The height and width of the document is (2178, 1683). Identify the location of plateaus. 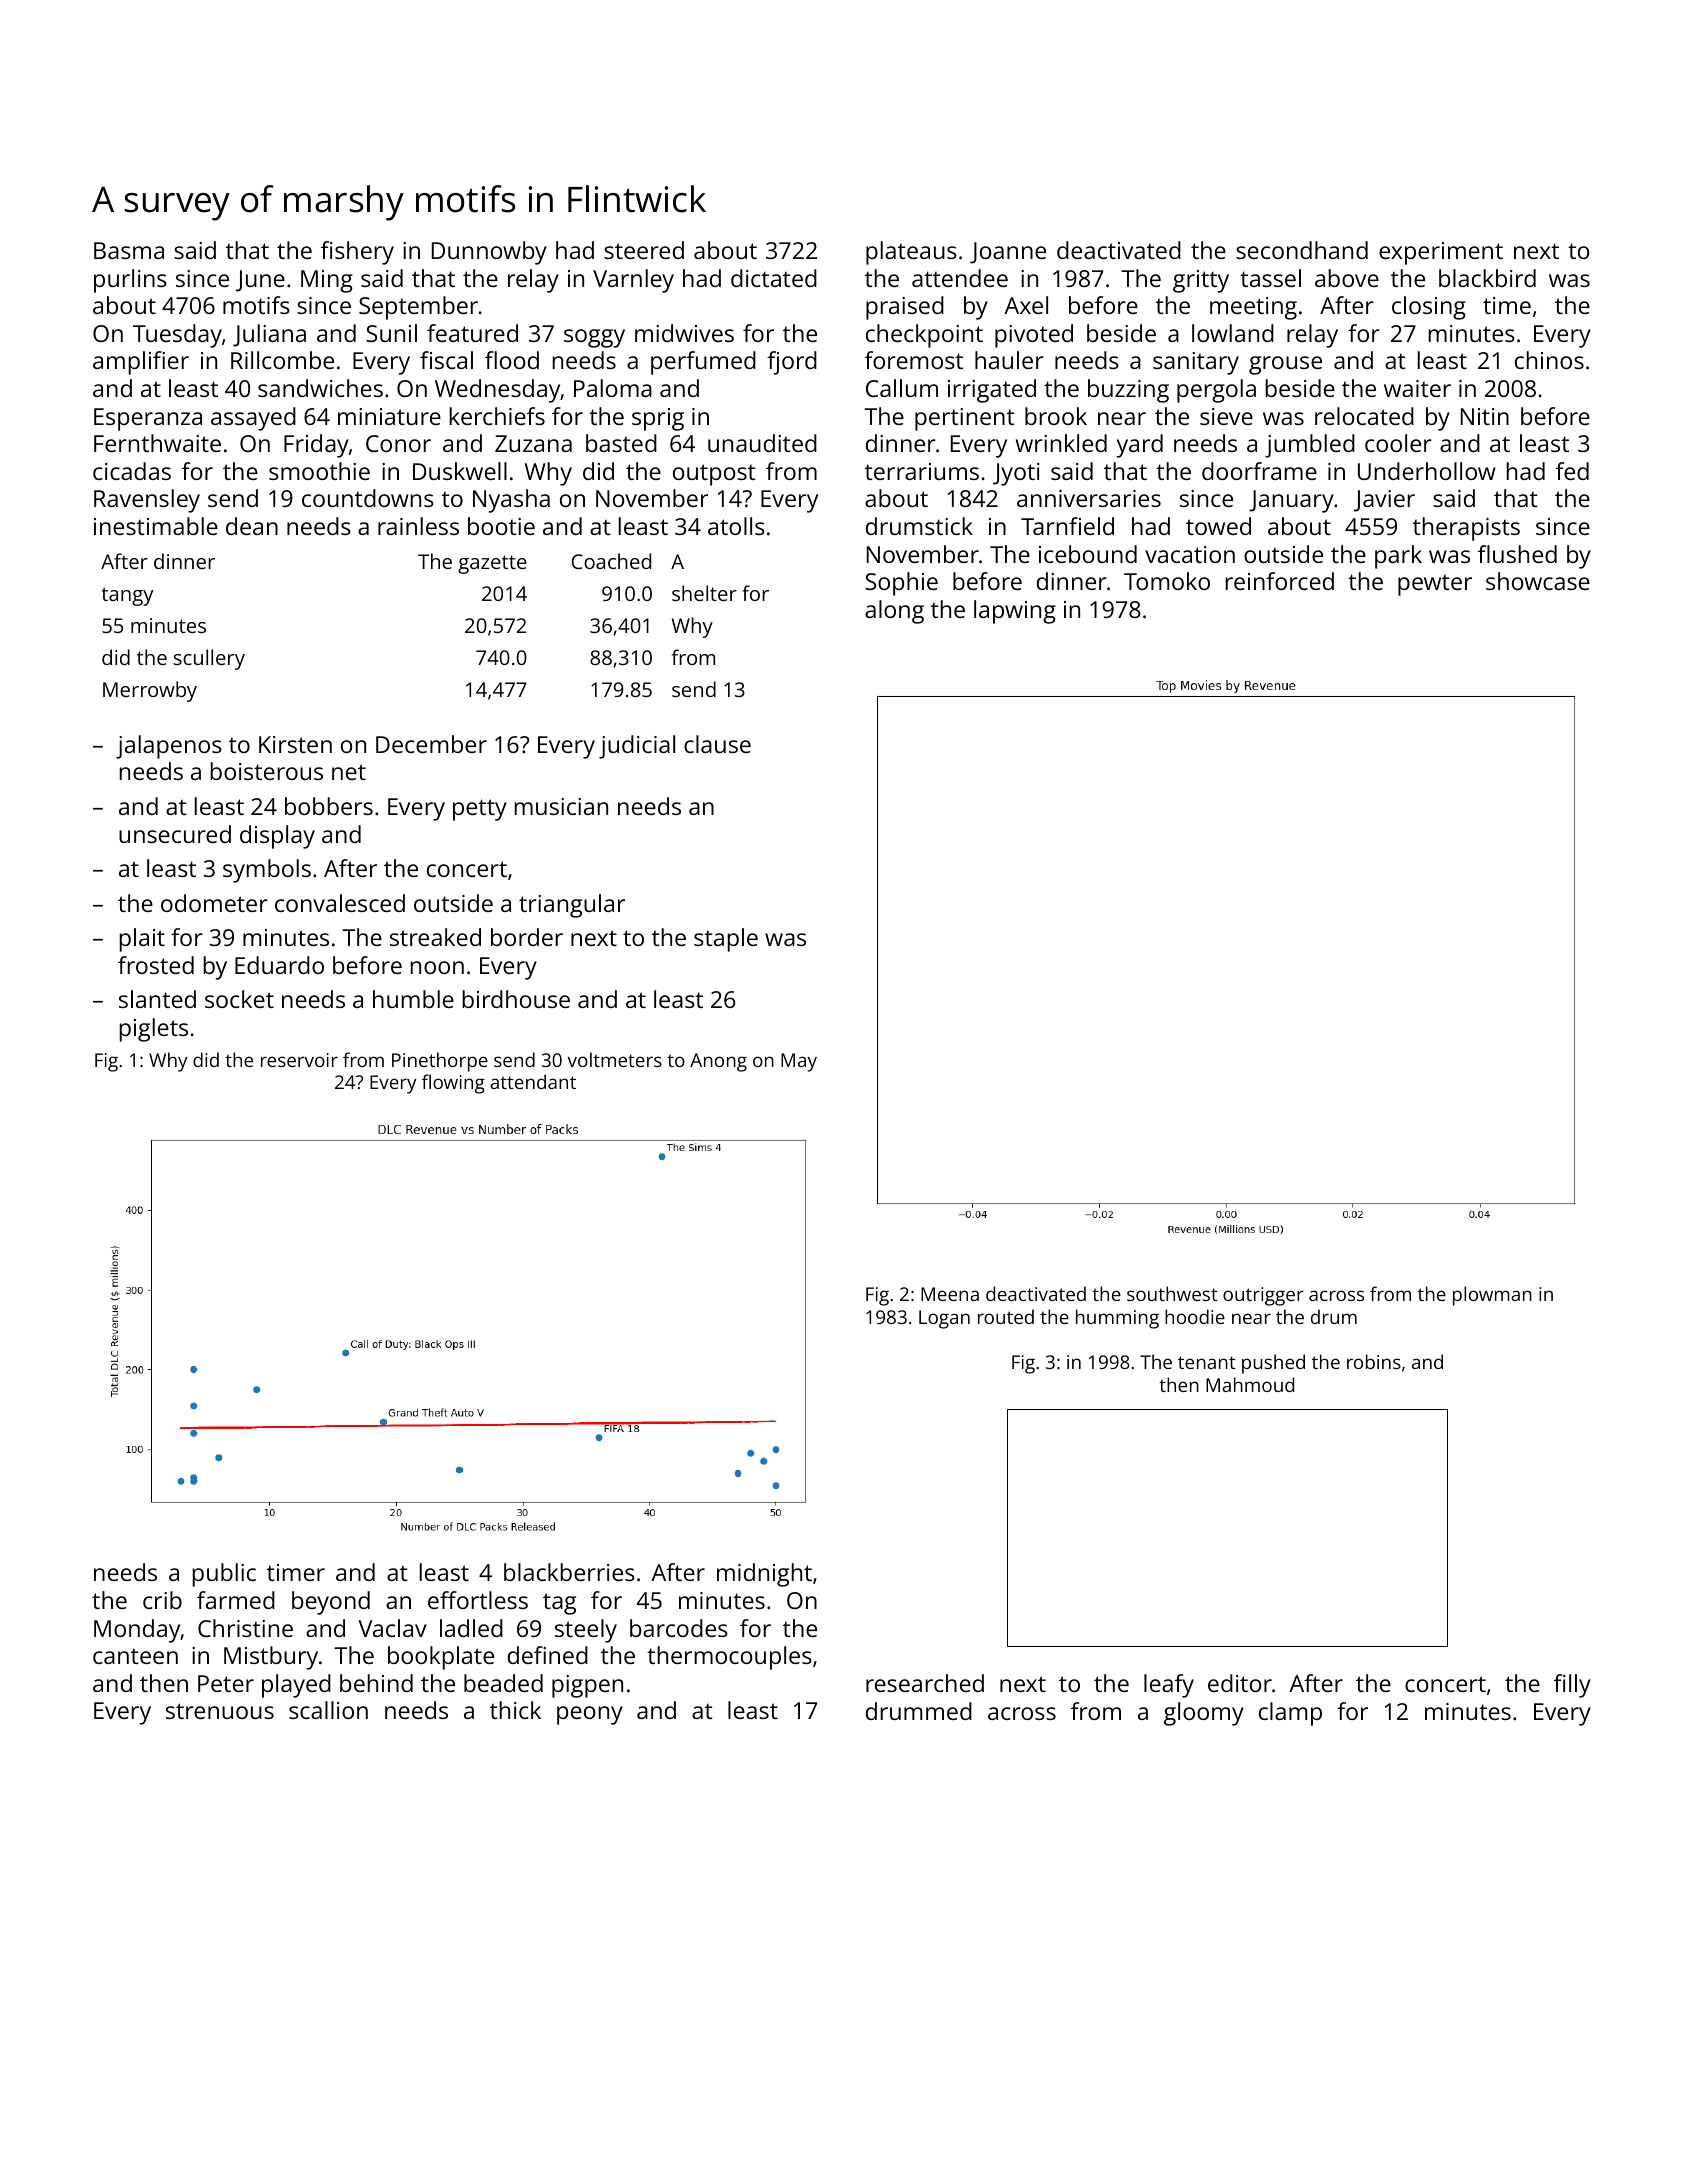
(911, 253).
